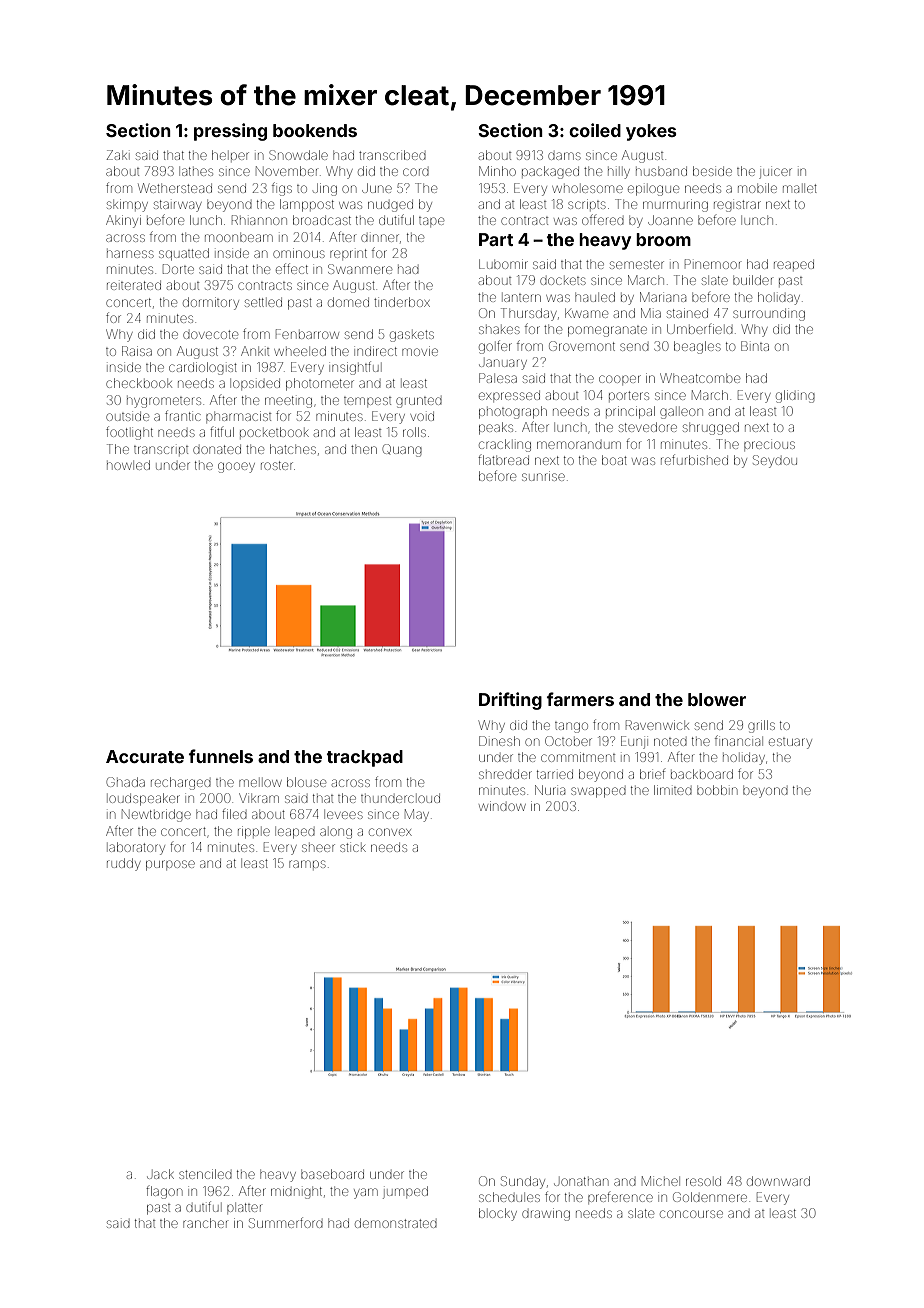  Describe the element at coordinates (790, 743) in the screenshot. I see `estuary` at that location.
